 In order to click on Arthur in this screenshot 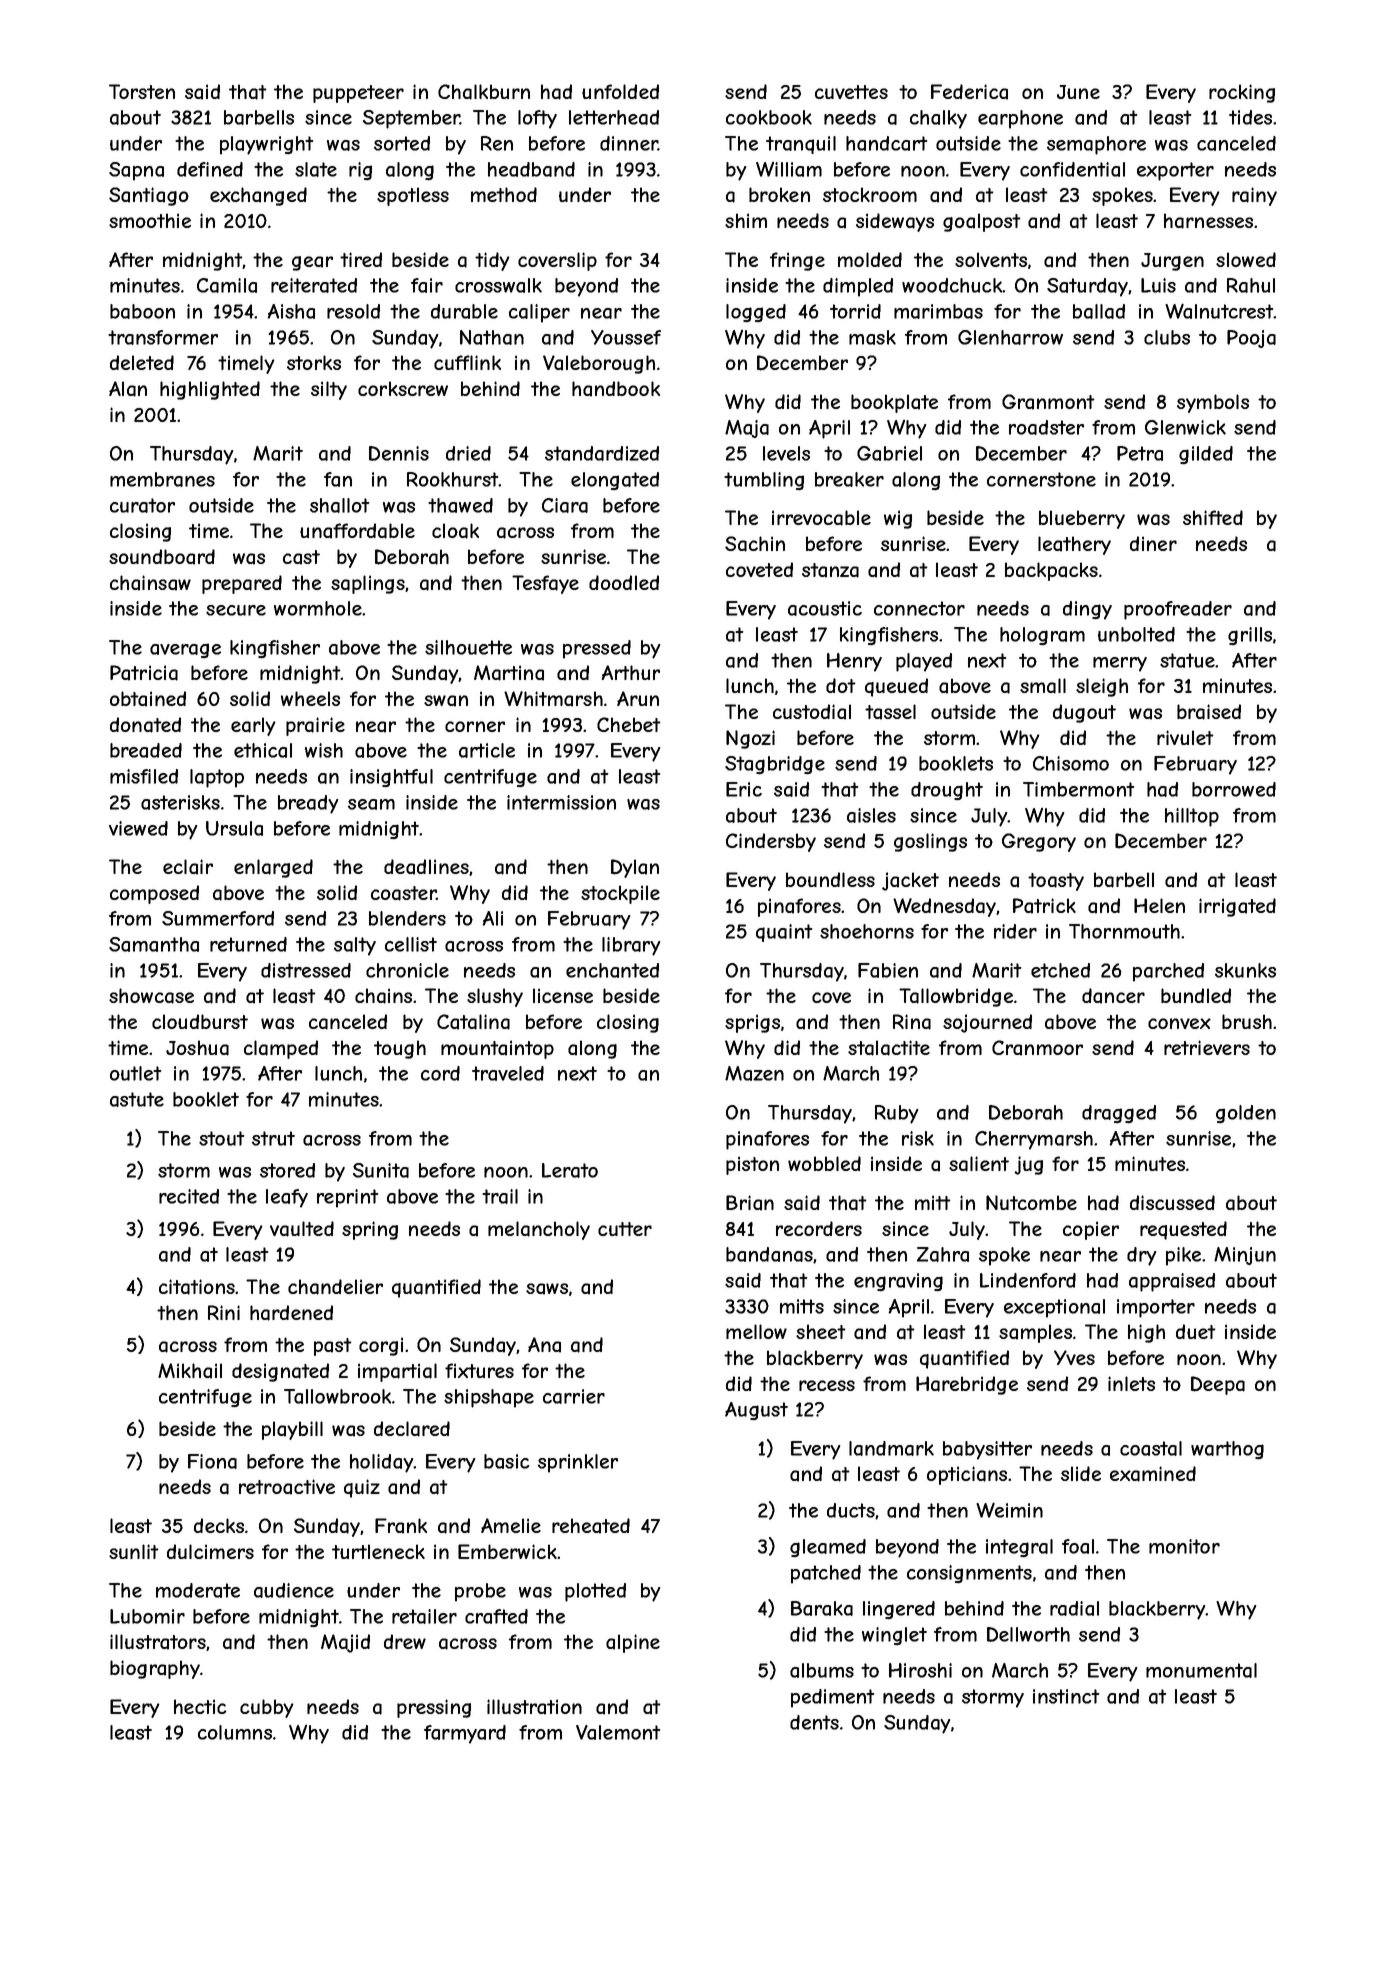, I will do `click(631, 672)`.
